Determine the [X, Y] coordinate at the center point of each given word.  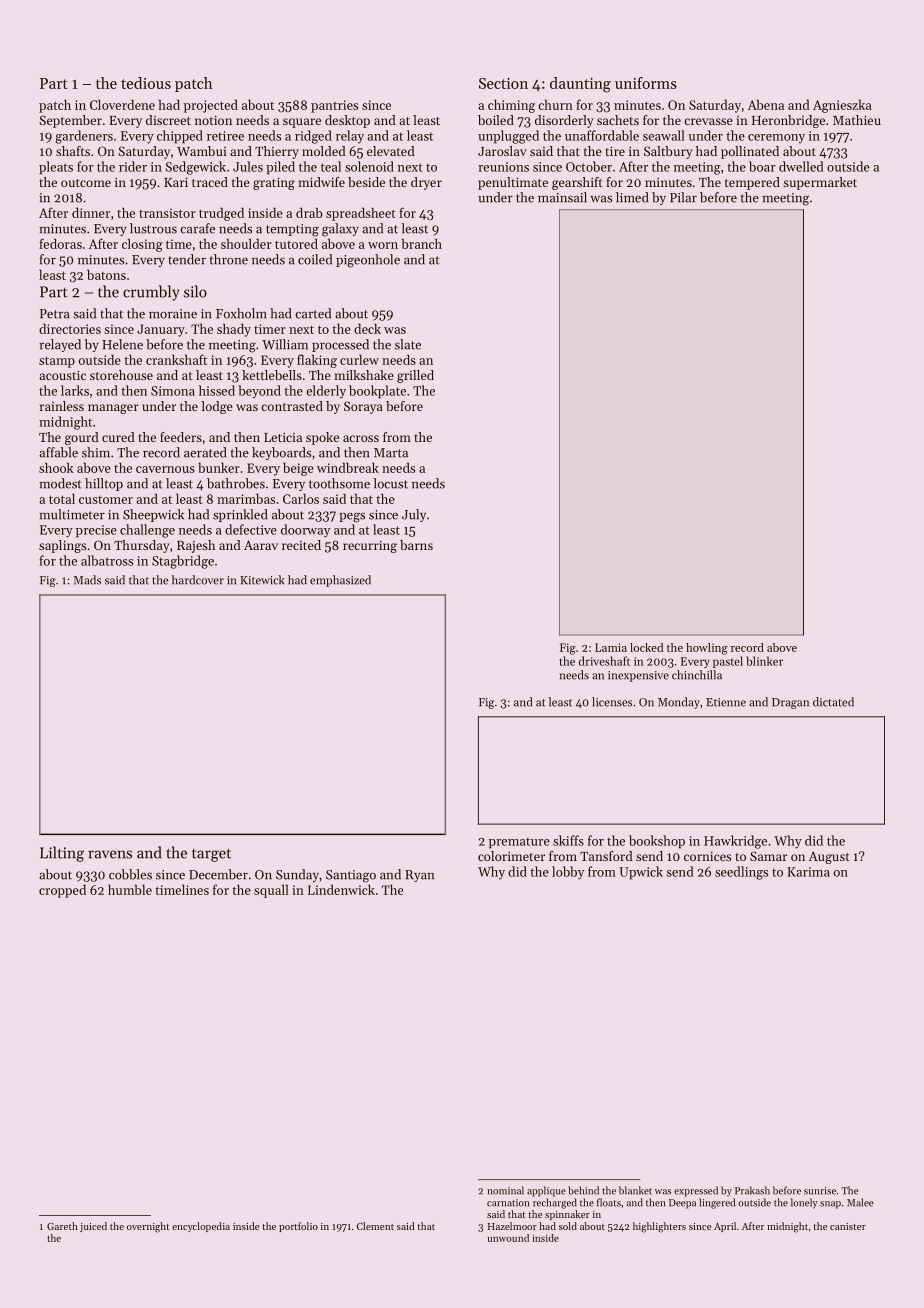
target [211, 855]
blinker [764, 661]
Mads [87, 580]
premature [519, 843]
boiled [496, 120]
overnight [148, 1227]
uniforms [646, 83]
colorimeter [511, 856]
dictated [833, 702]
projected [211, 106]
